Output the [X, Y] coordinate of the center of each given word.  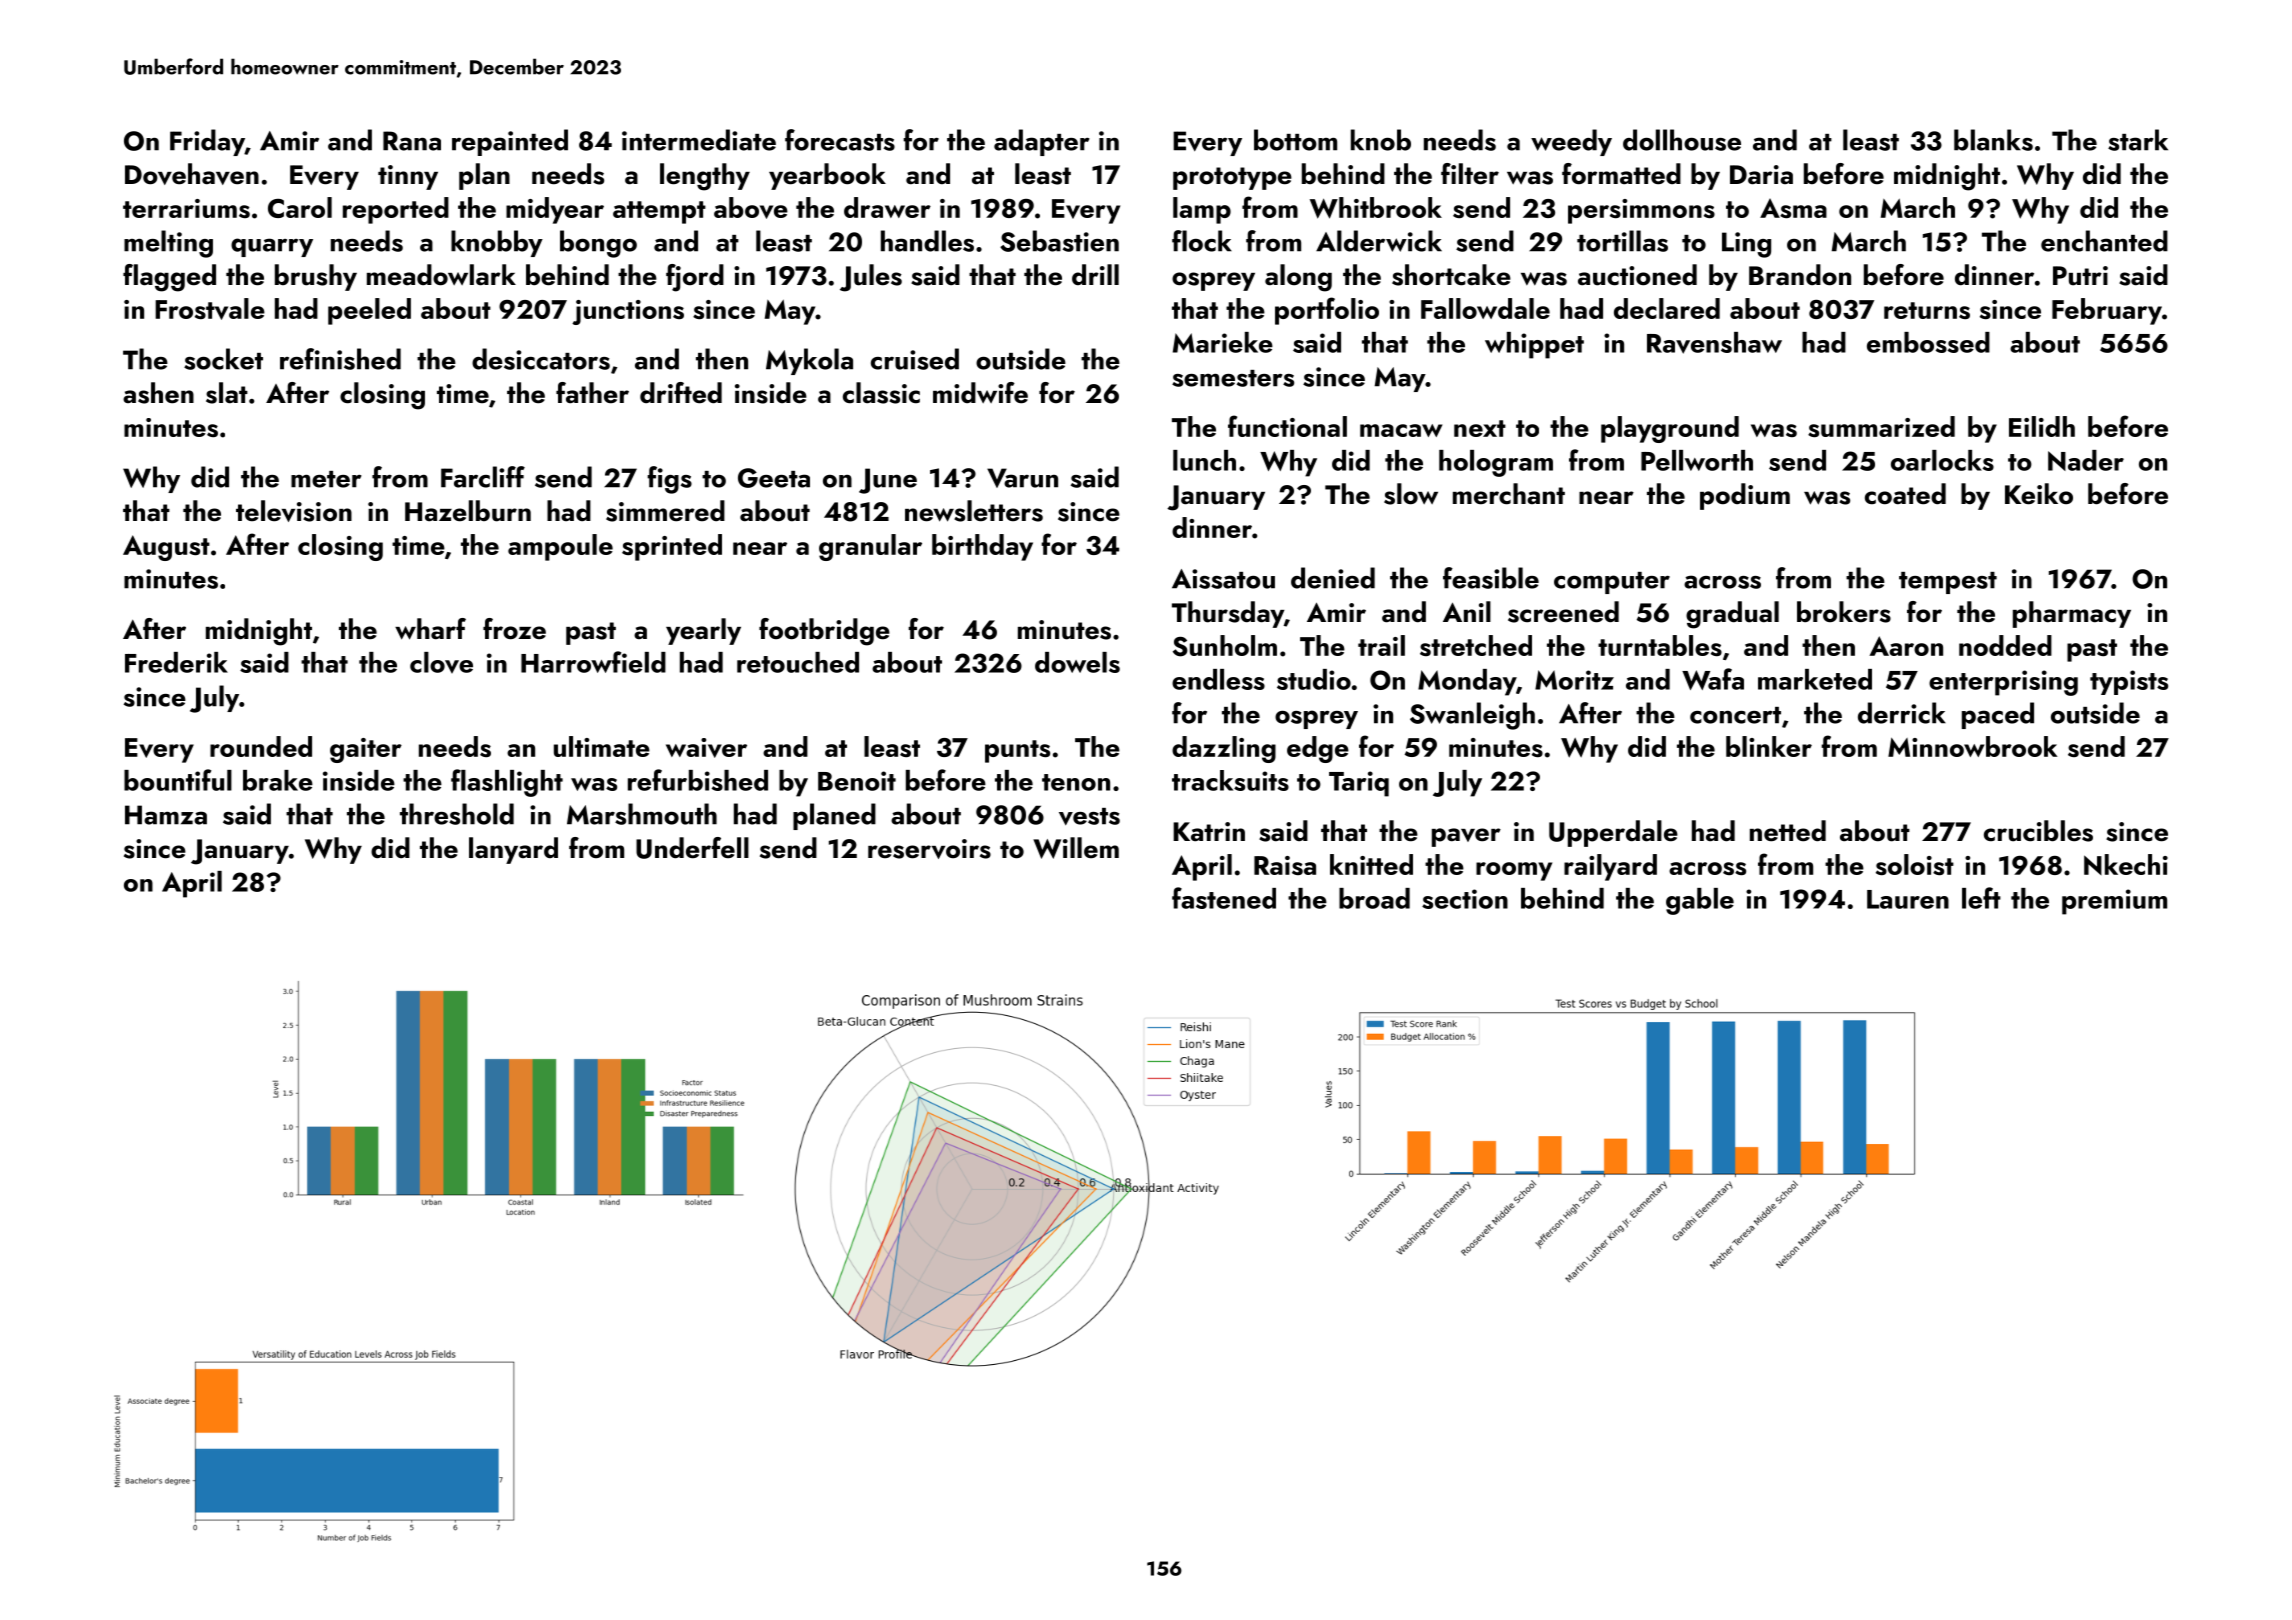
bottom [1295, 140]
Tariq [1359, 784]
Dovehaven [192, 174]
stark [2138, 140]
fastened [1224, 898]
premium [2114, 902]
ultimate [602, 746]
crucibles [2038, 831]
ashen [158, 393]
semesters [1233, 378]
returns [1927, 310]
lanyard [513, 850]
